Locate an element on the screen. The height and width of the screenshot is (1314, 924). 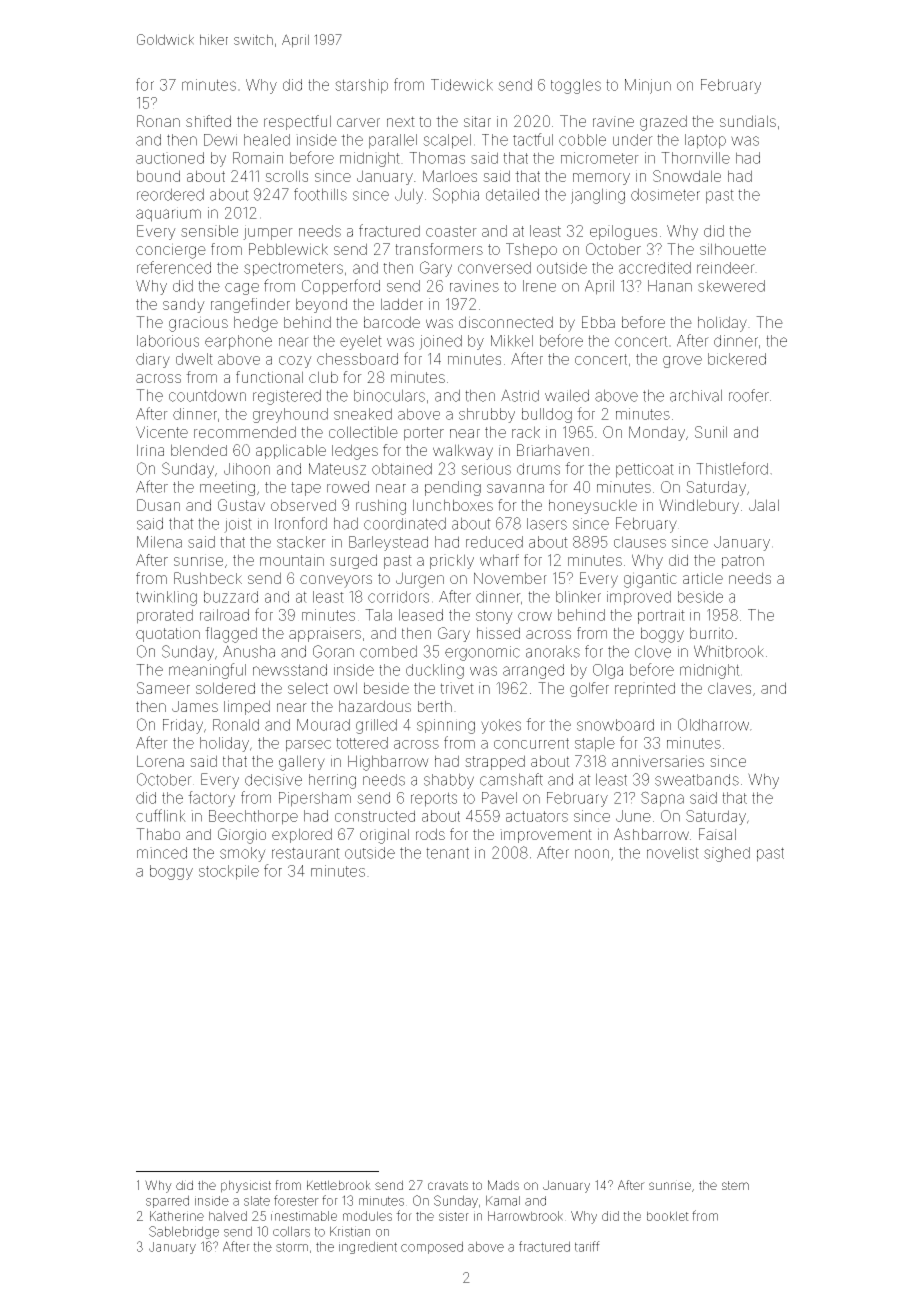
drums is located at coordinates (538, 469).
